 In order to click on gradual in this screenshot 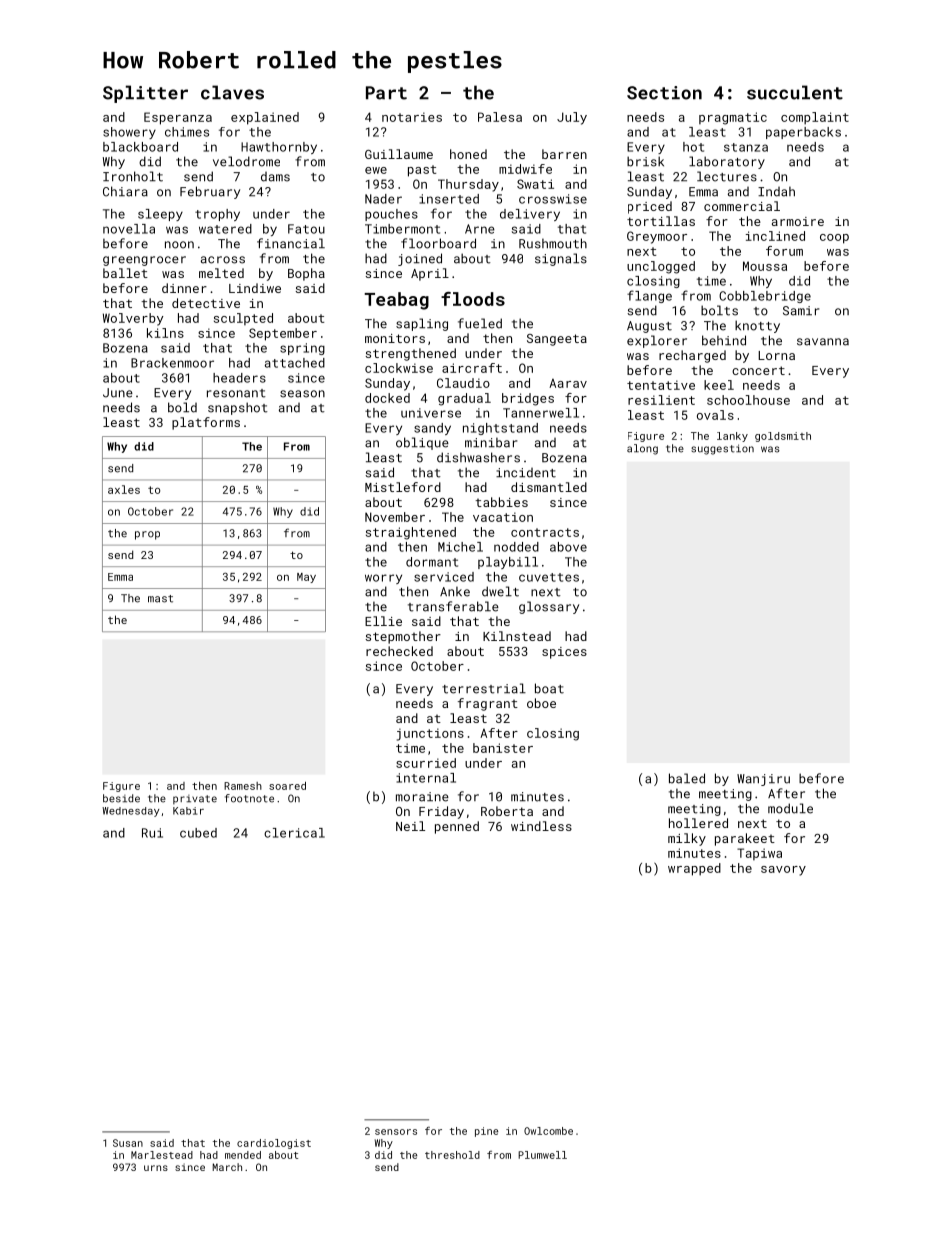, I will do `click(464, 399)`.
